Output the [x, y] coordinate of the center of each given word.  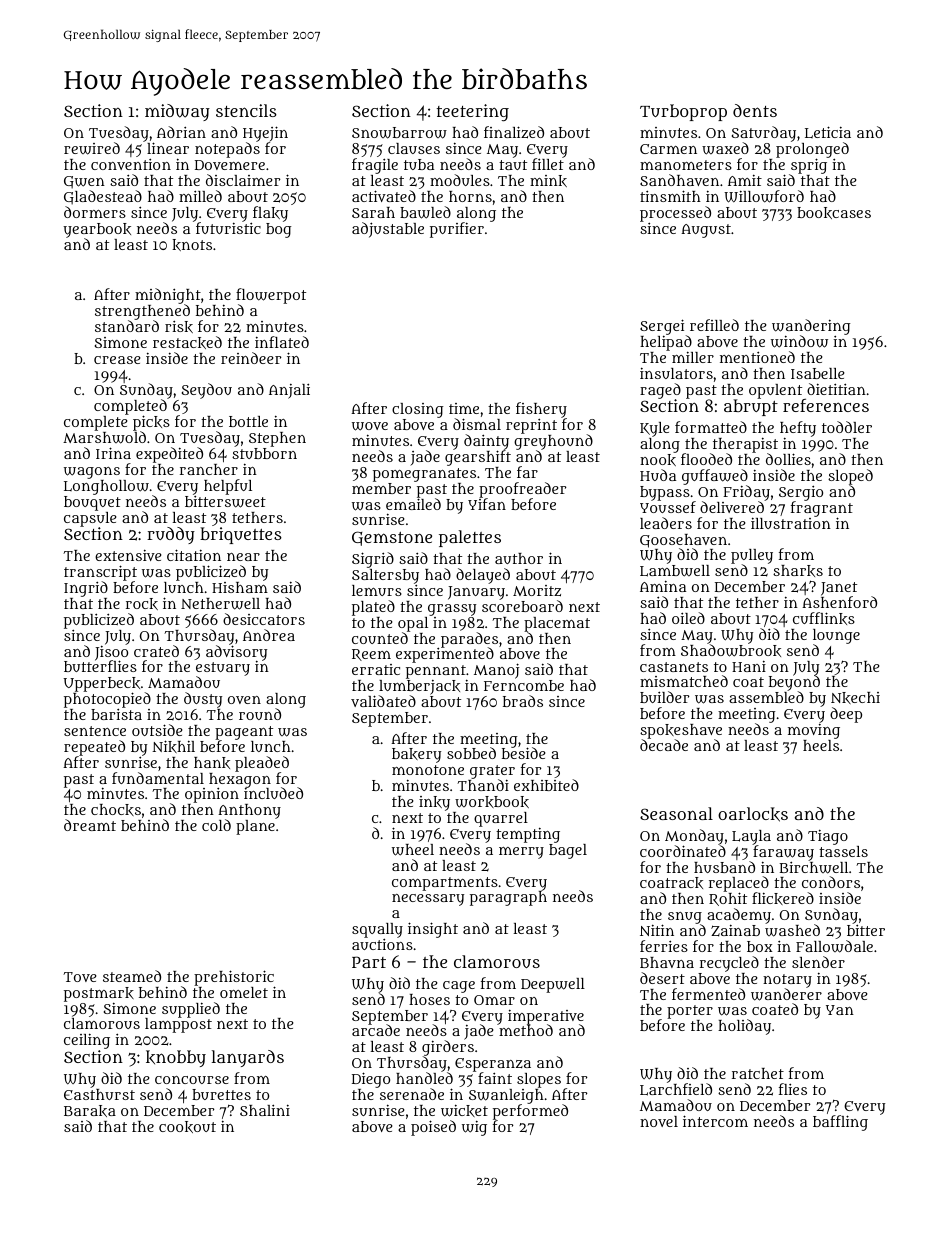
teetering [473, 113]
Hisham [240, 587]
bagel [568, 851]
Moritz [537, 591]
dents [755, 110]
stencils [246, 110]
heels [821, 745]
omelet [244, 992]
